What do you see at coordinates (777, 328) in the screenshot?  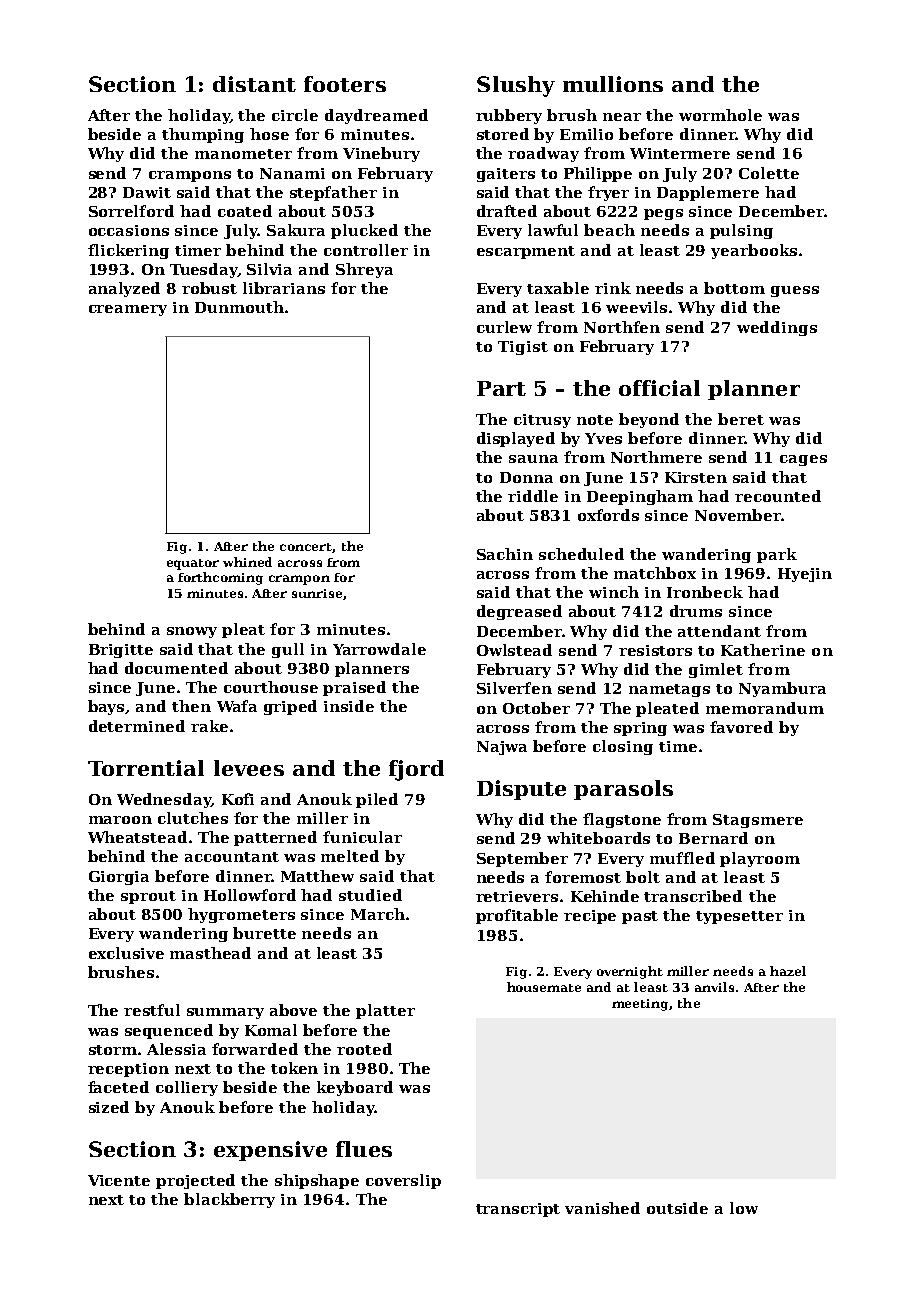 I see `weddings` at bounding box center [777, 328].
